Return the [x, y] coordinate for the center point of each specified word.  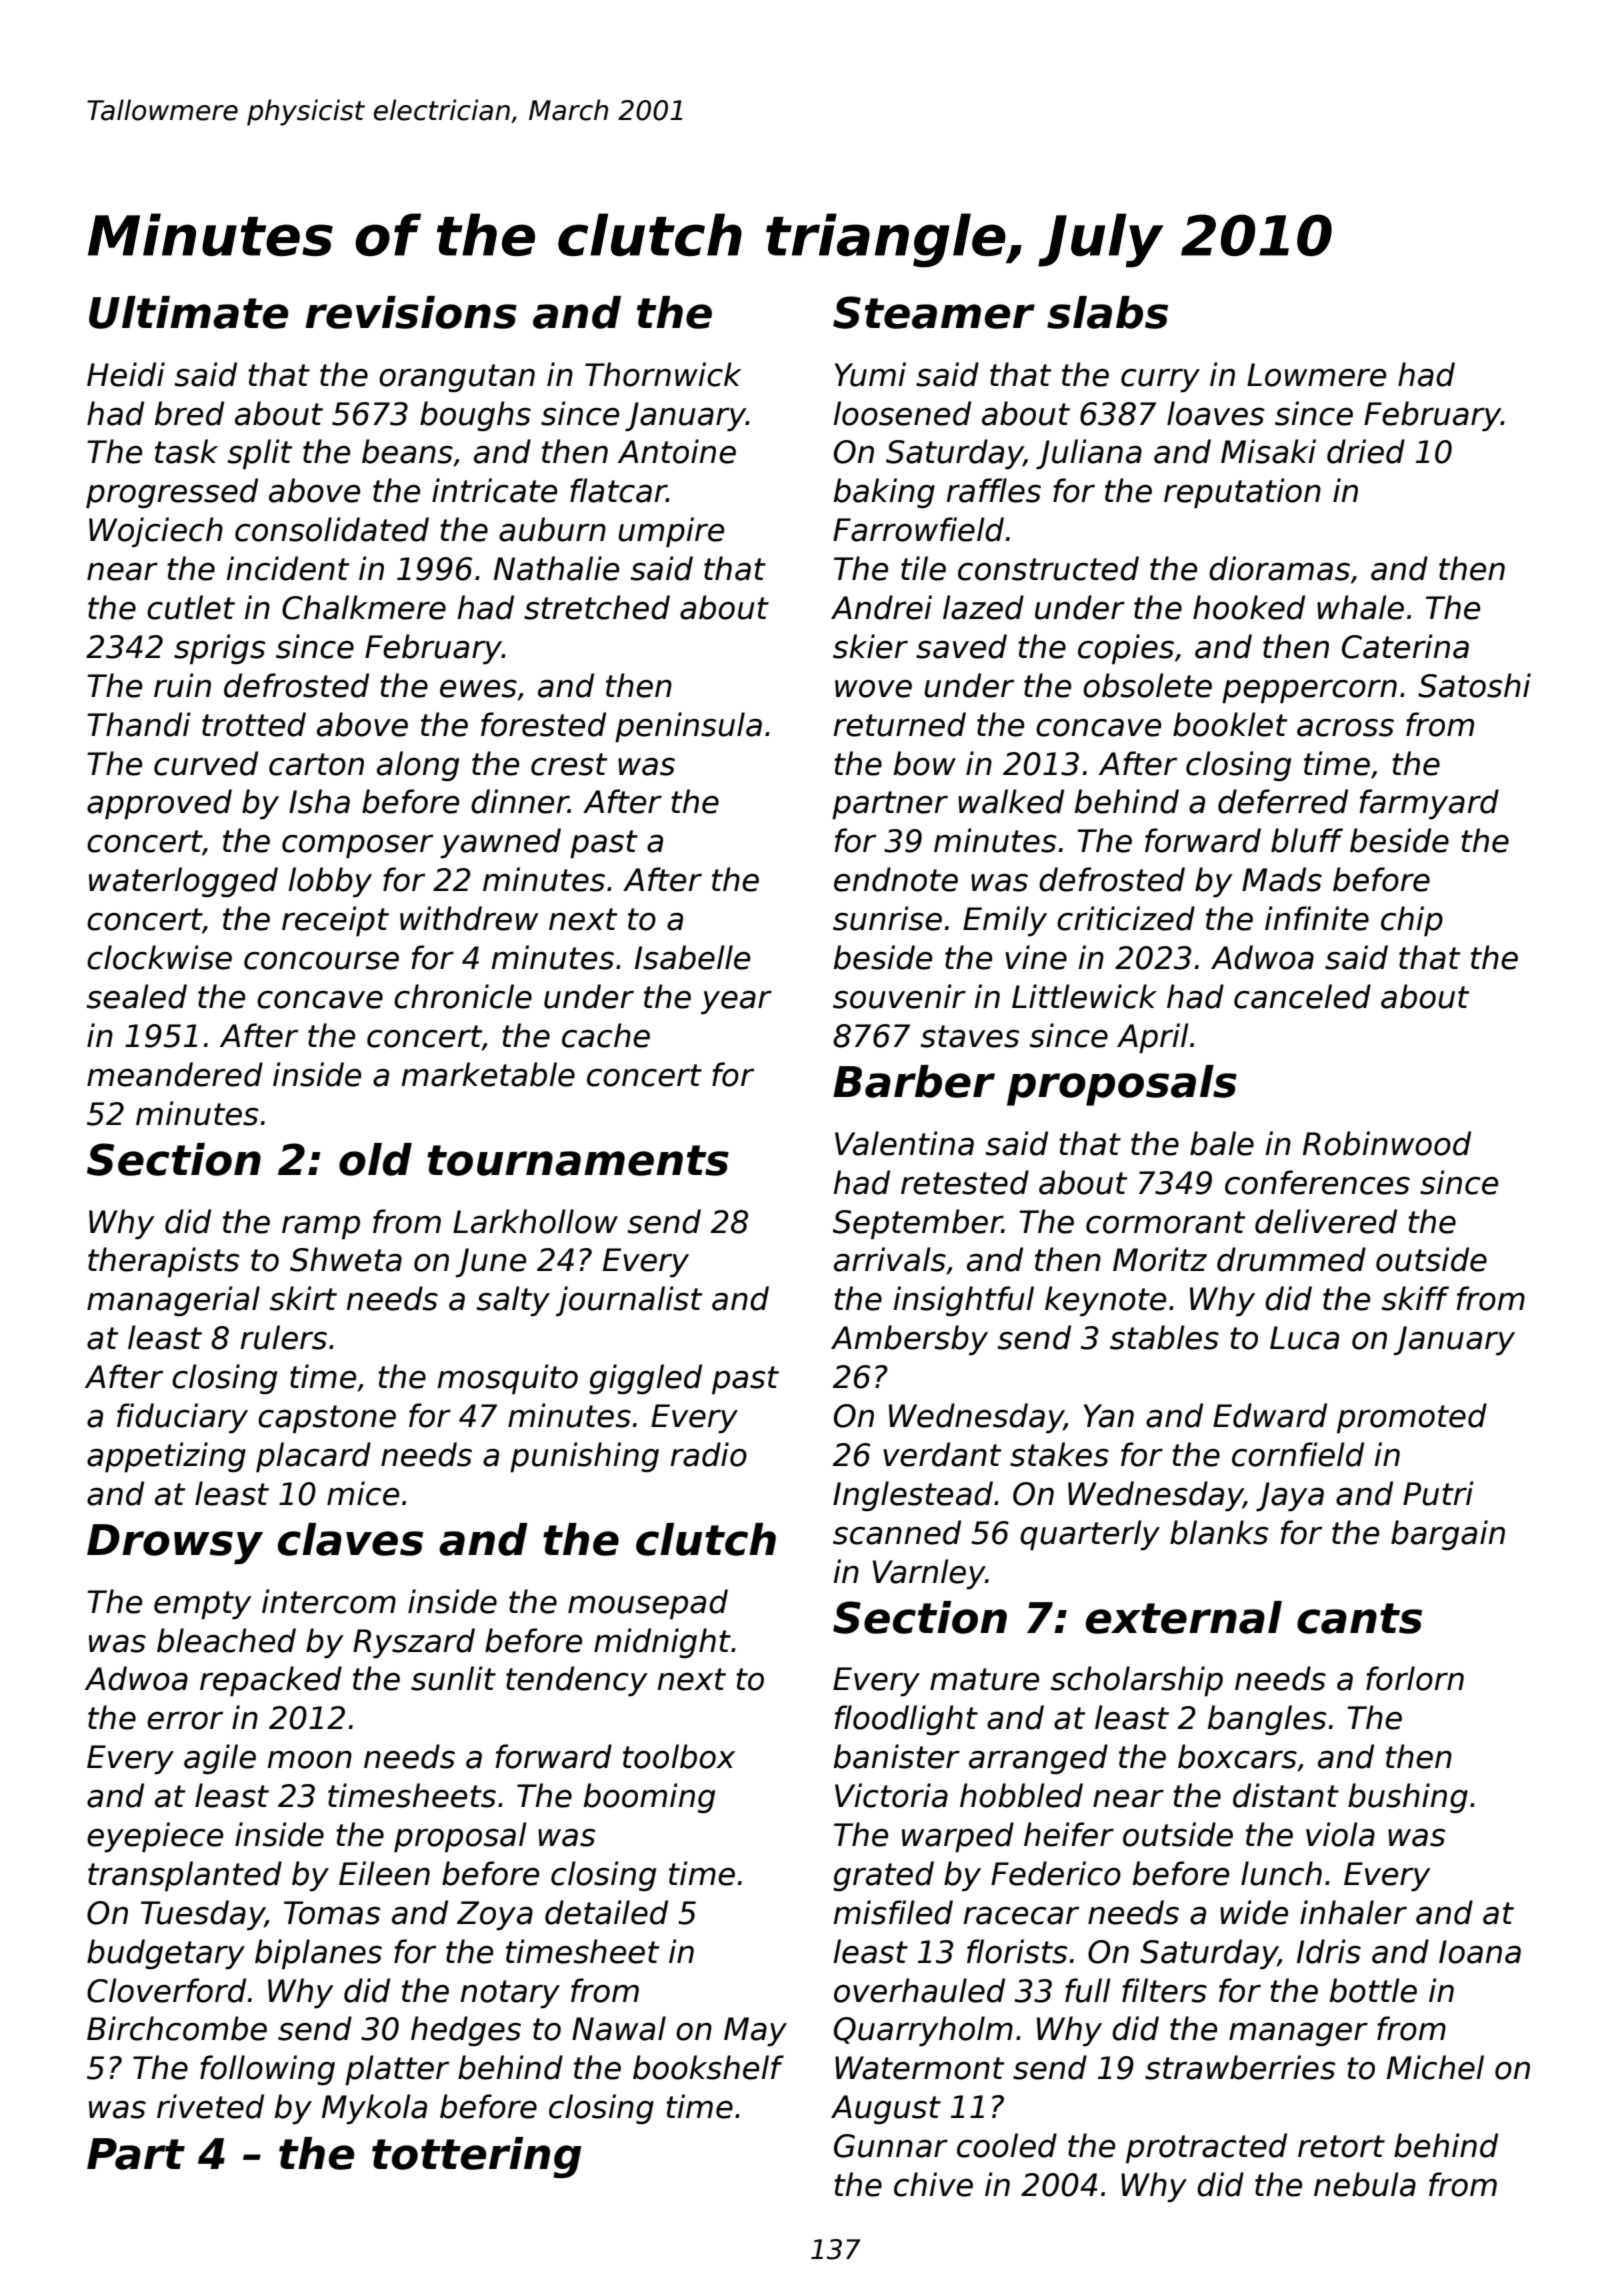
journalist [629, 1301]
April [1153, 1038]
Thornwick [663, 374]
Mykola [374, 2109]
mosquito [507, 1379]
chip [1412, 921]
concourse [321, 960]
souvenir [899, 996]
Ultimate [189, 312]
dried [1366, 451]
